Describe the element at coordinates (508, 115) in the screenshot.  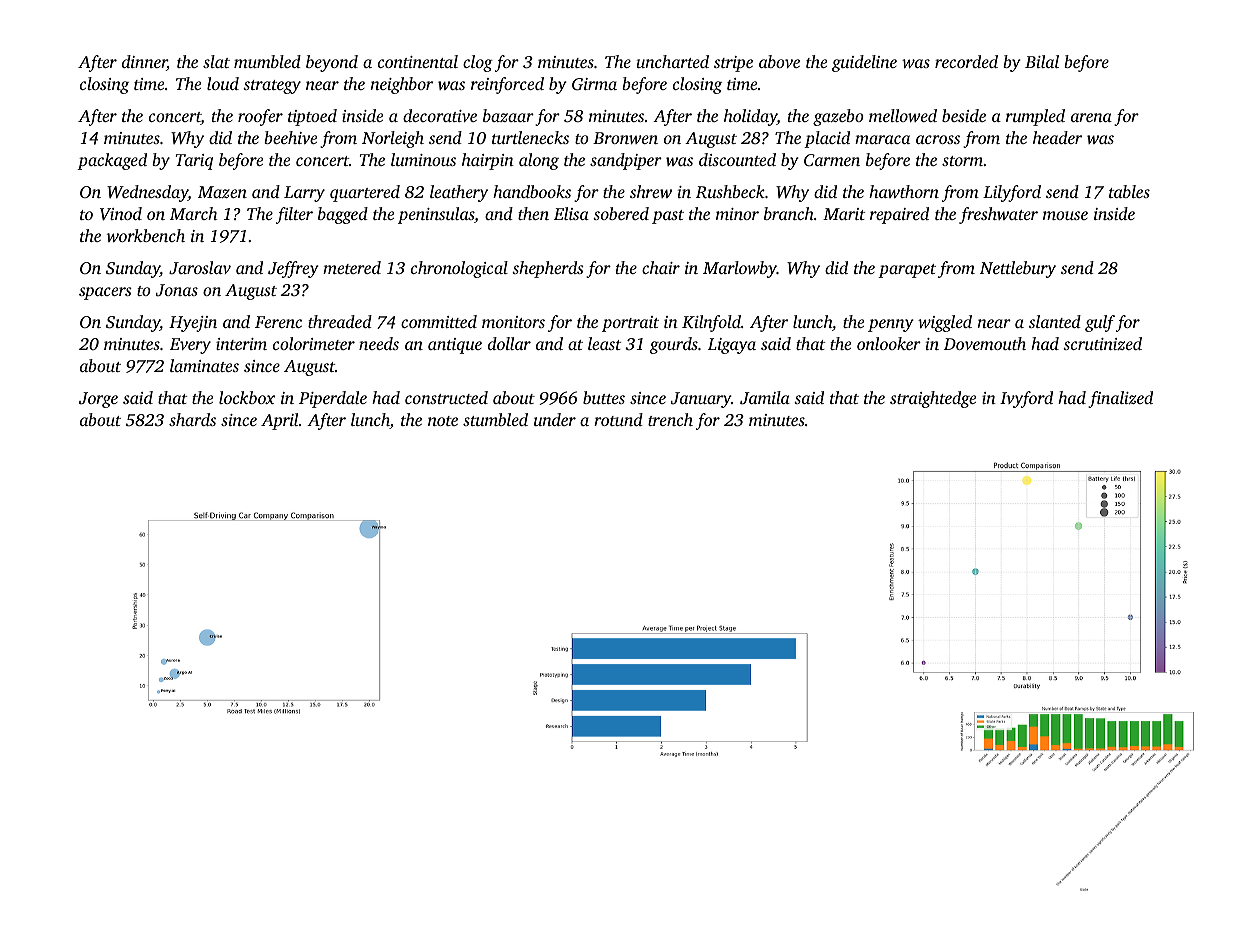
I see `bazaar` at that location.
